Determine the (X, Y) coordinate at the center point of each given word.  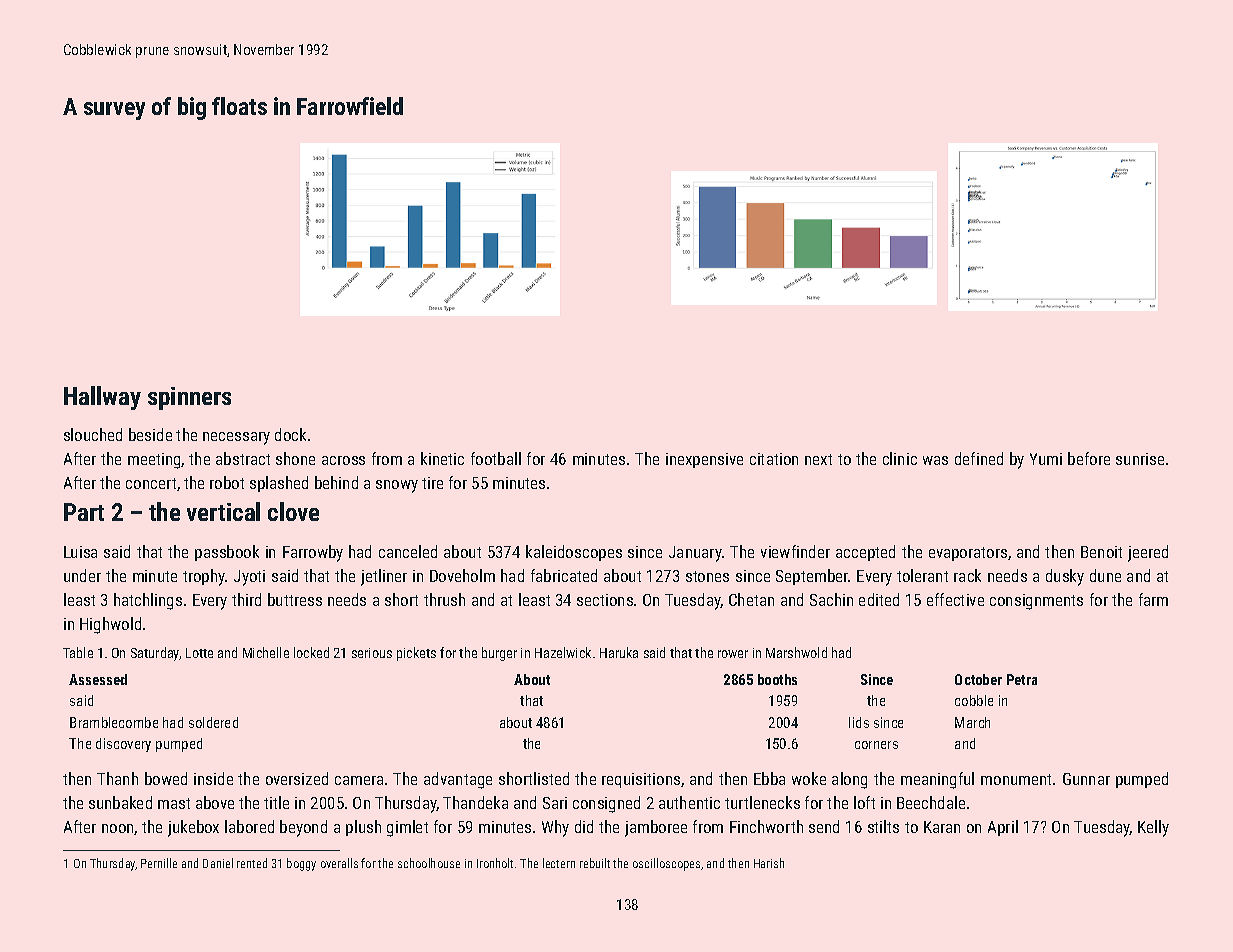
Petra (1022, 679)
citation (774, 459)
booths (777, 679)
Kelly (1153, 828)
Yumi (1046, 459)
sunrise (1140, 459)
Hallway (102, 398)
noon (117, 828)
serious (372, 653)
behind (336, 482)
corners (876, 745)
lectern (559, 863)
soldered (213, 722)
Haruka (619, 652)
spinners (189, 398)
